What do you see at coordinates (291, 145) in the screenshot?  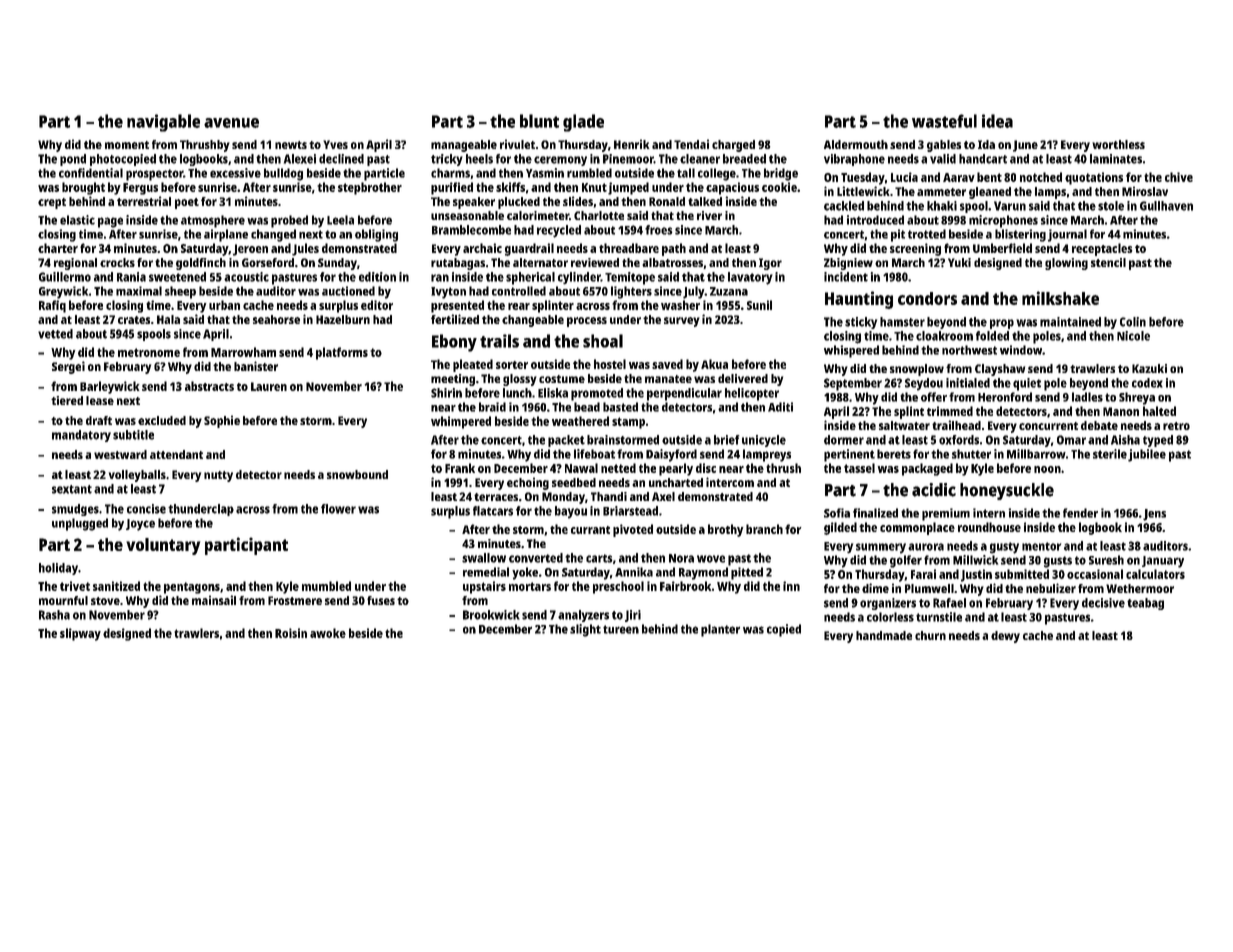 I see `newts` at bounding box center [291, 145].
